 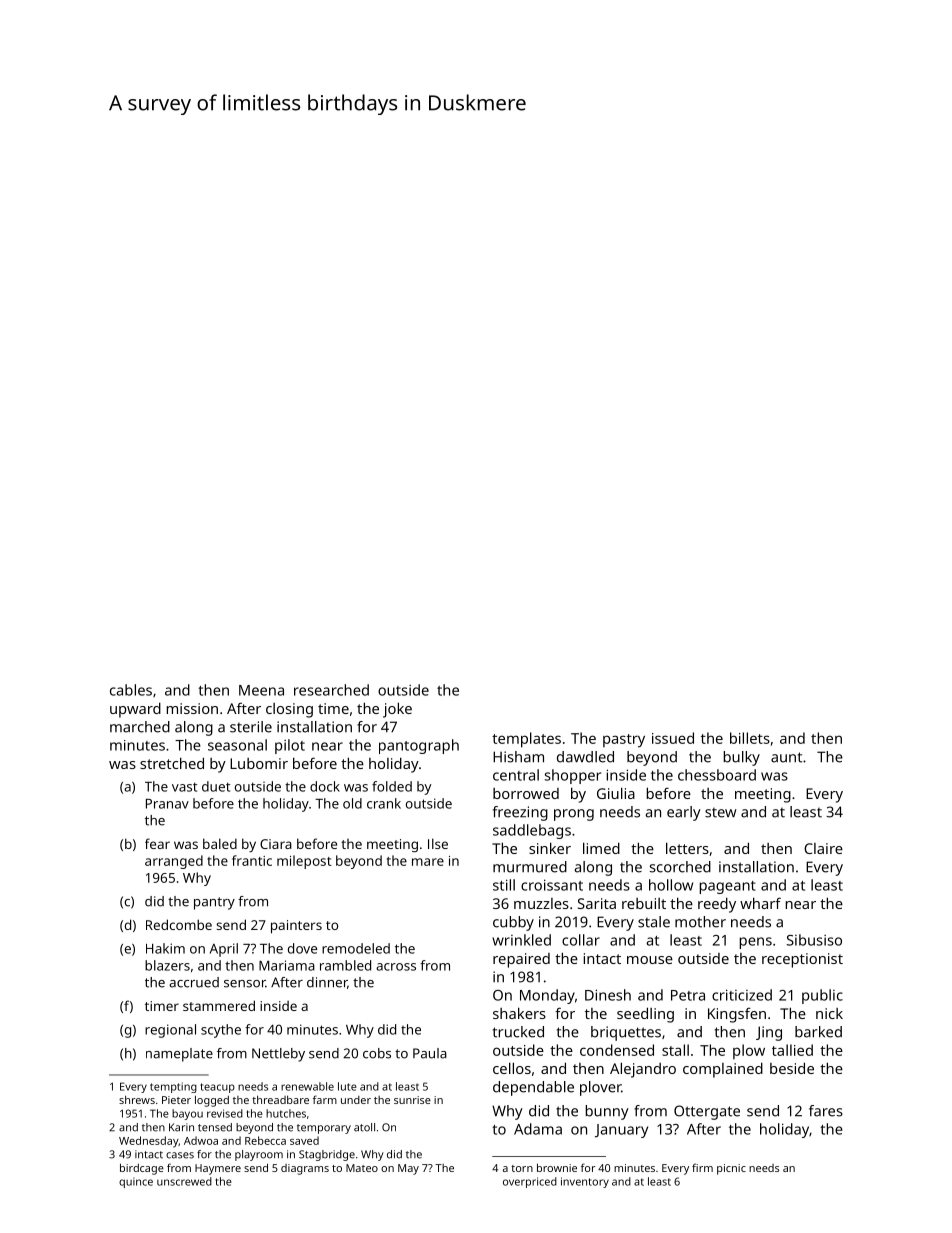 What do you see at coordinates (818, 1032) in the screenshot?
I see `barked` at bounding box center [818, 1032].
